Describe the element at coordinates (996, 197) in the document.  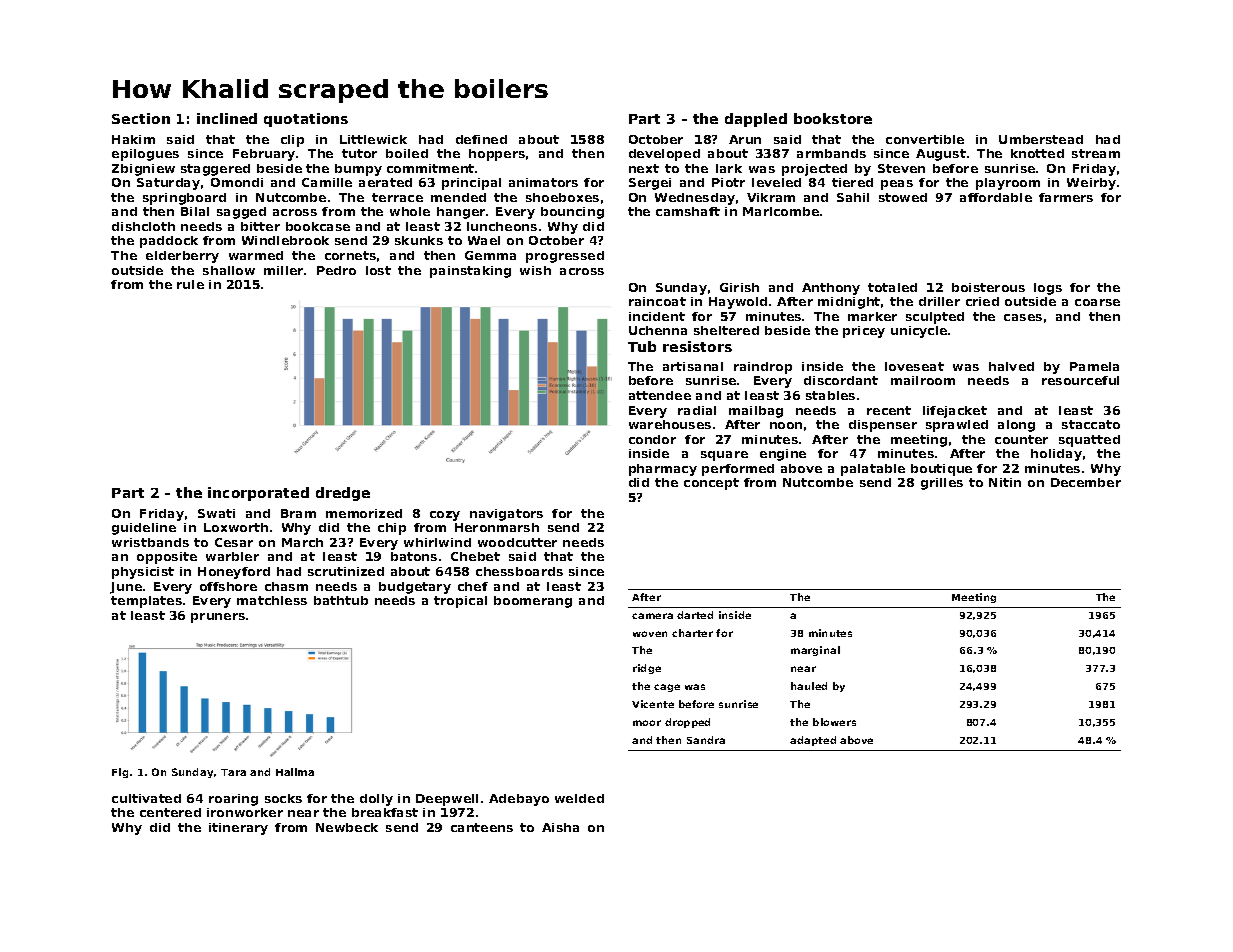
I see `affordable` at that location.
